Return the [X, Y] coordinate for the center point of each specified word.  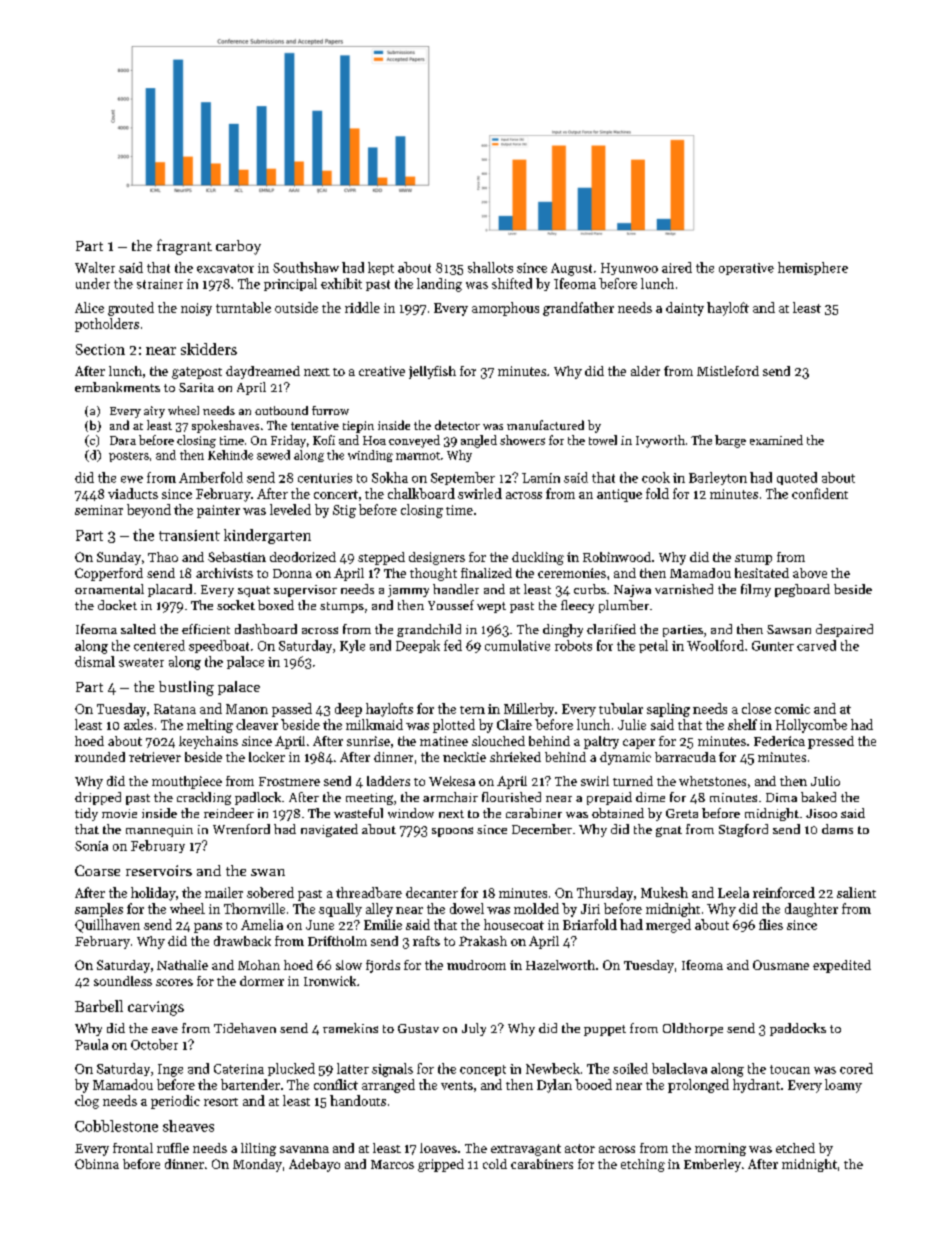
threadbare [369, 892]
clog [87, 1102]
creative [382, 371]
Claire [514, 724]
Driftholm [337, 941]
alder [645, 371]
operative [746, 269]
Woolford [715, 645]
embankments [117, 387]
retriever [155, 757]
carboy [238, 247]
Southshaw [306, 267]
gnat [669, 831]
